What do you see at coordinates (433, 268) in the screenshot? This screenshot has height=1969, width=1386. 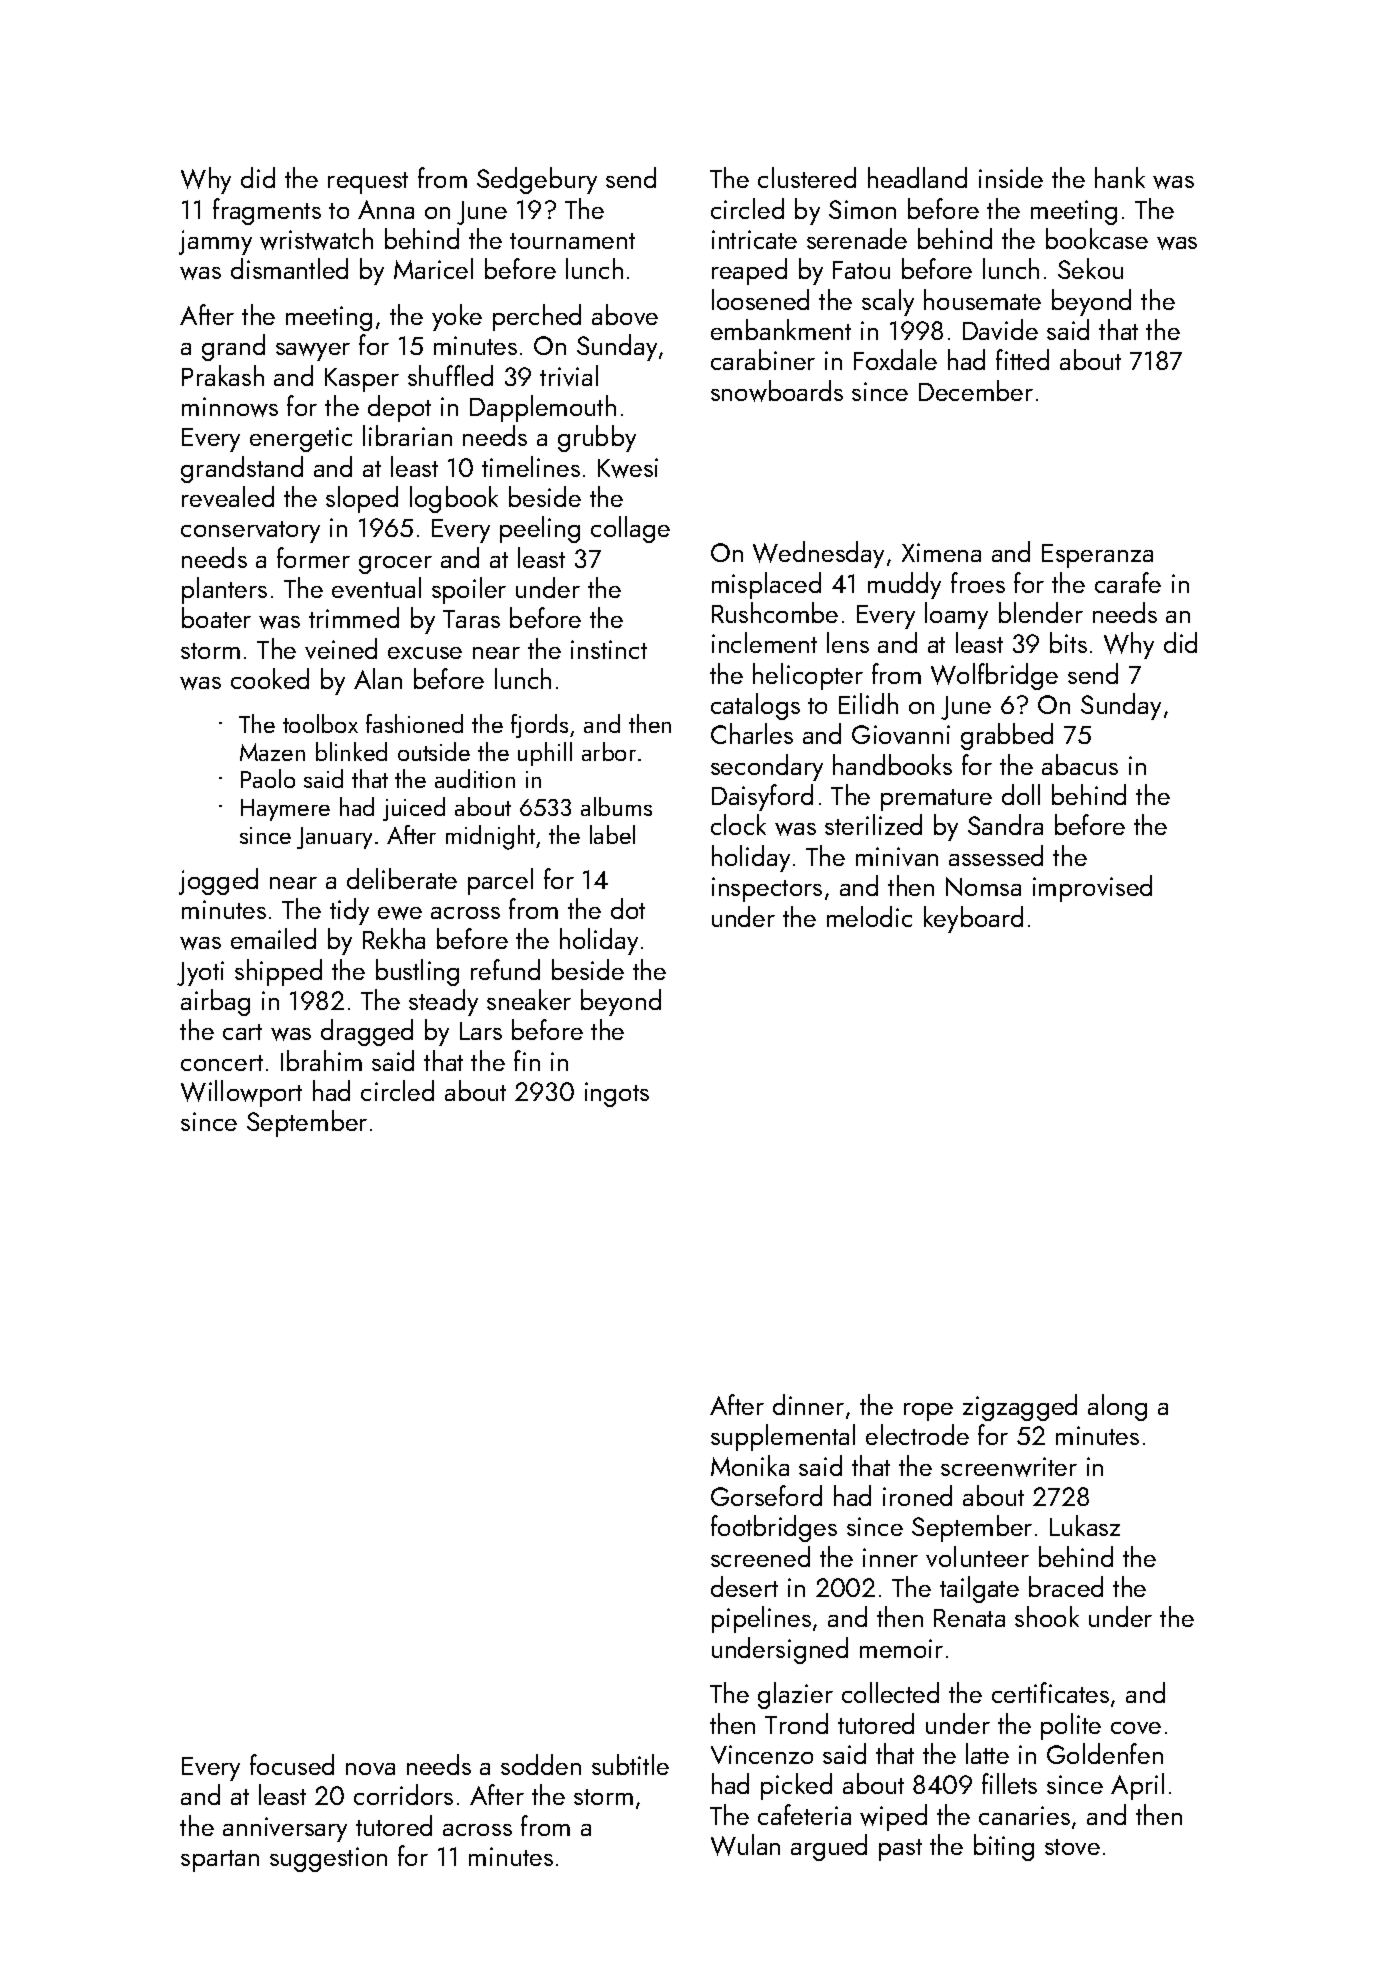 I see `Maricel` at bounding box center [433, 268].
